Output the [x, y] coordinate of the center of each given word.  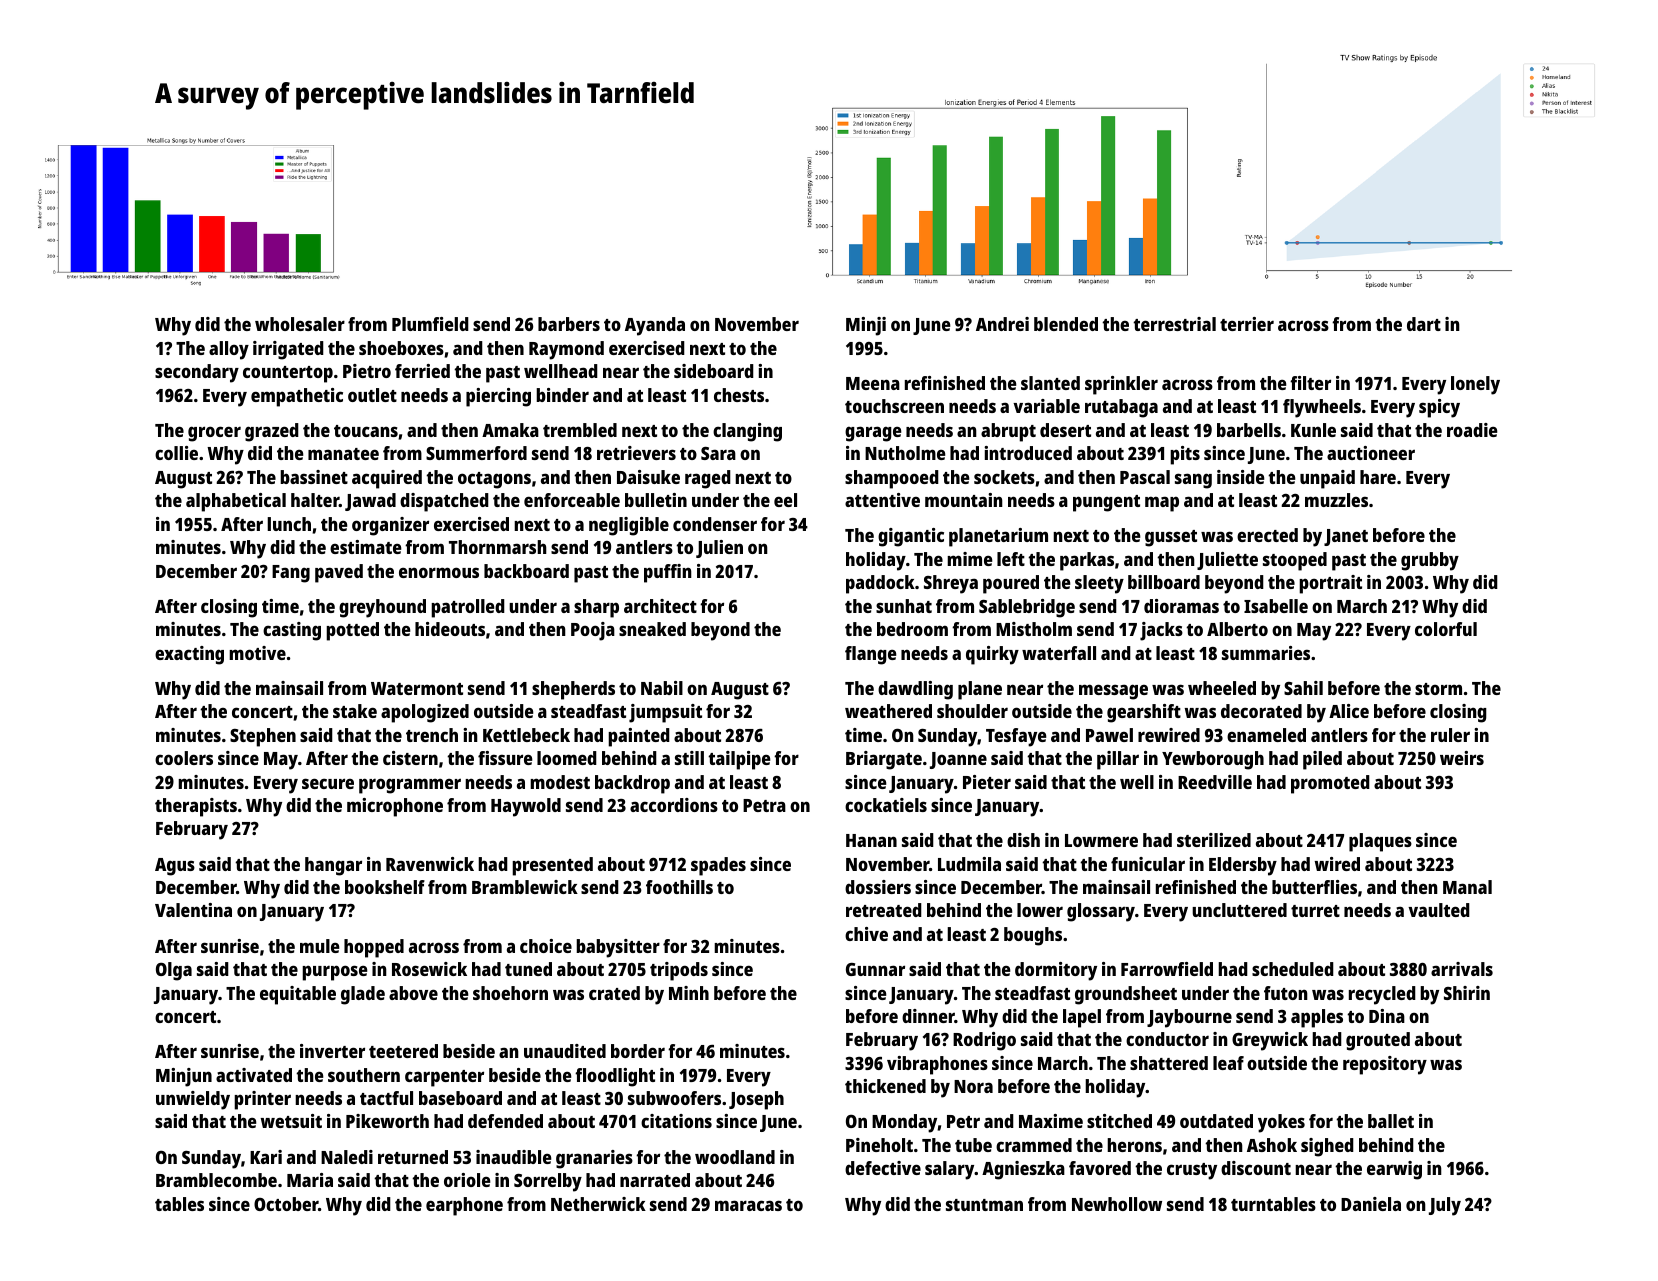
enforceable [572, 500]
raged [708, 479]
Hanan [871, 840]
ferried [422, 371]
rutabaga [1121, 408]
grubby [1430, 561]
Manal [1467, 887]
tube [973, 1145]
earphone [464, 1206]
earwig [1394, 1170]
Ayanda [655, 326]
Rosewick [429, 969]
